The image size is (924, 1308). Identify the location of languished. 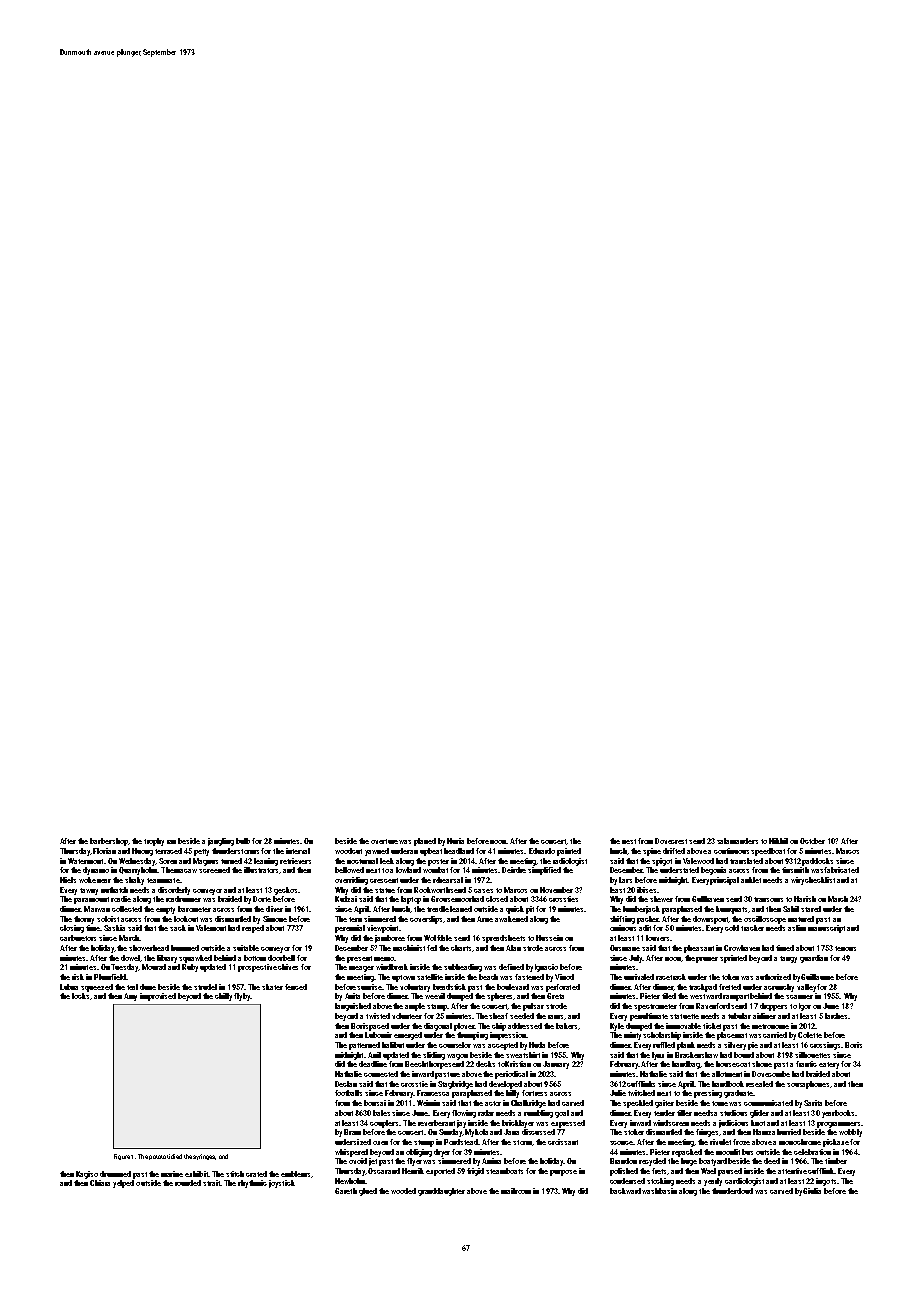
(353, 1007).
